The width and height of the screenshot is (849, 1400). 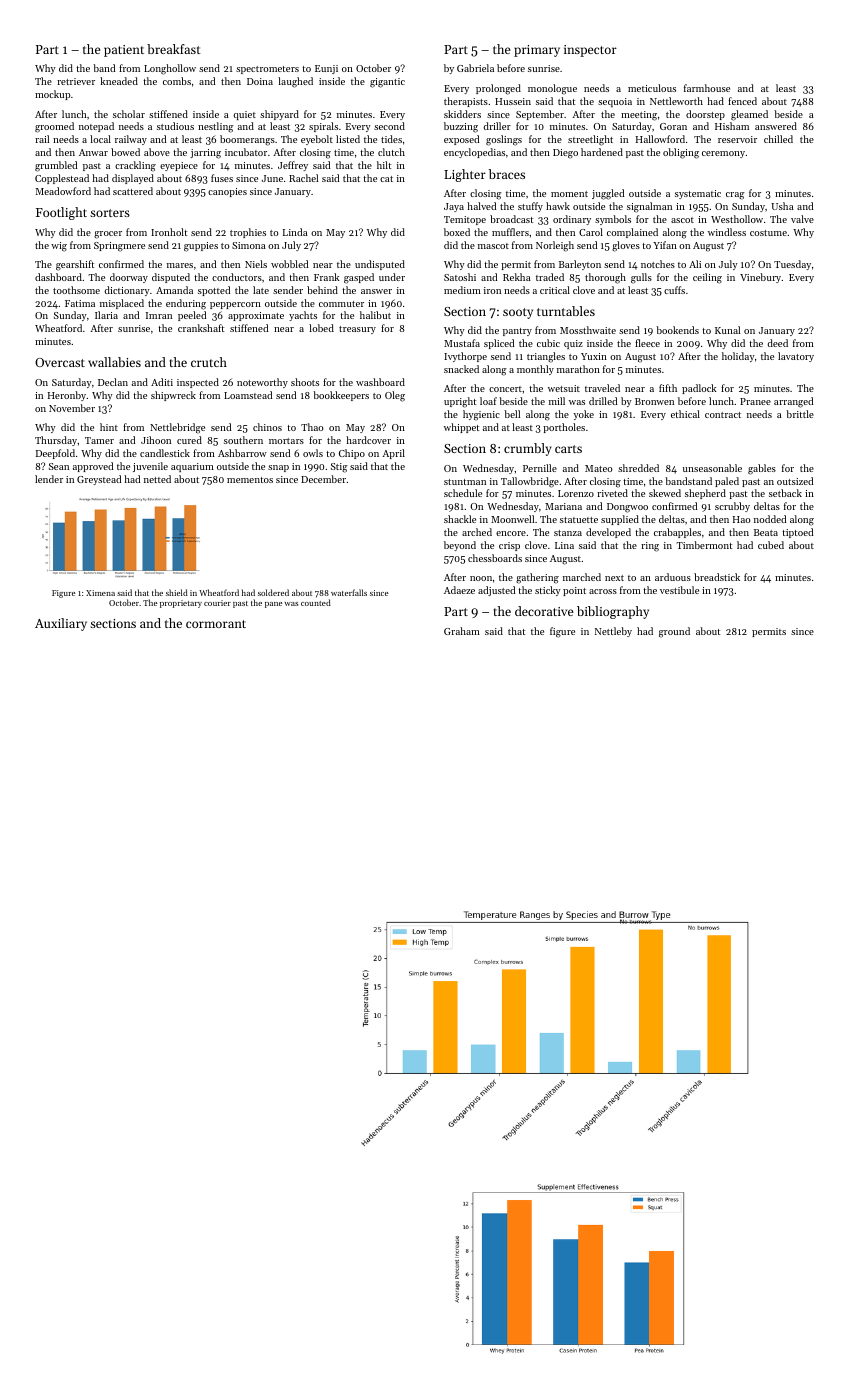 I want to click on crabapples, so click(x=677, y=533).
